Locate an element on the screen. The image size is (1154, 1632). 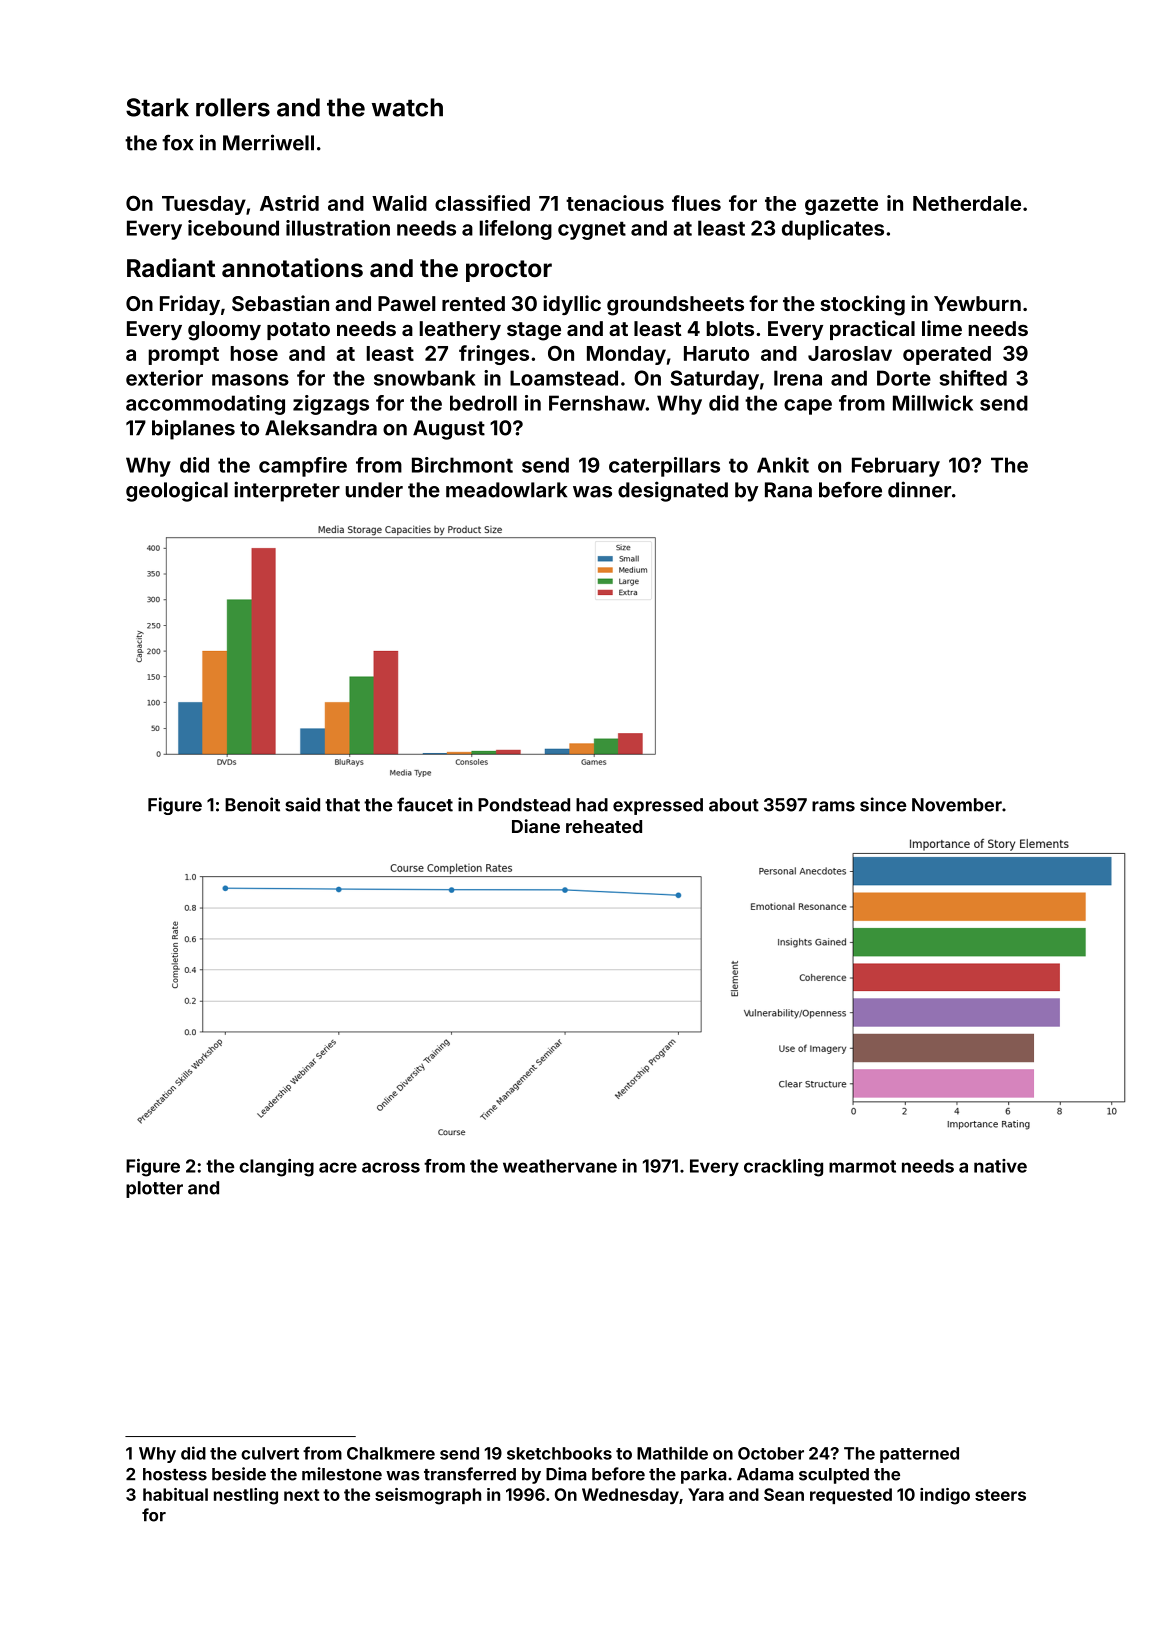
weathervane is located at coordinates (560, 1166).
